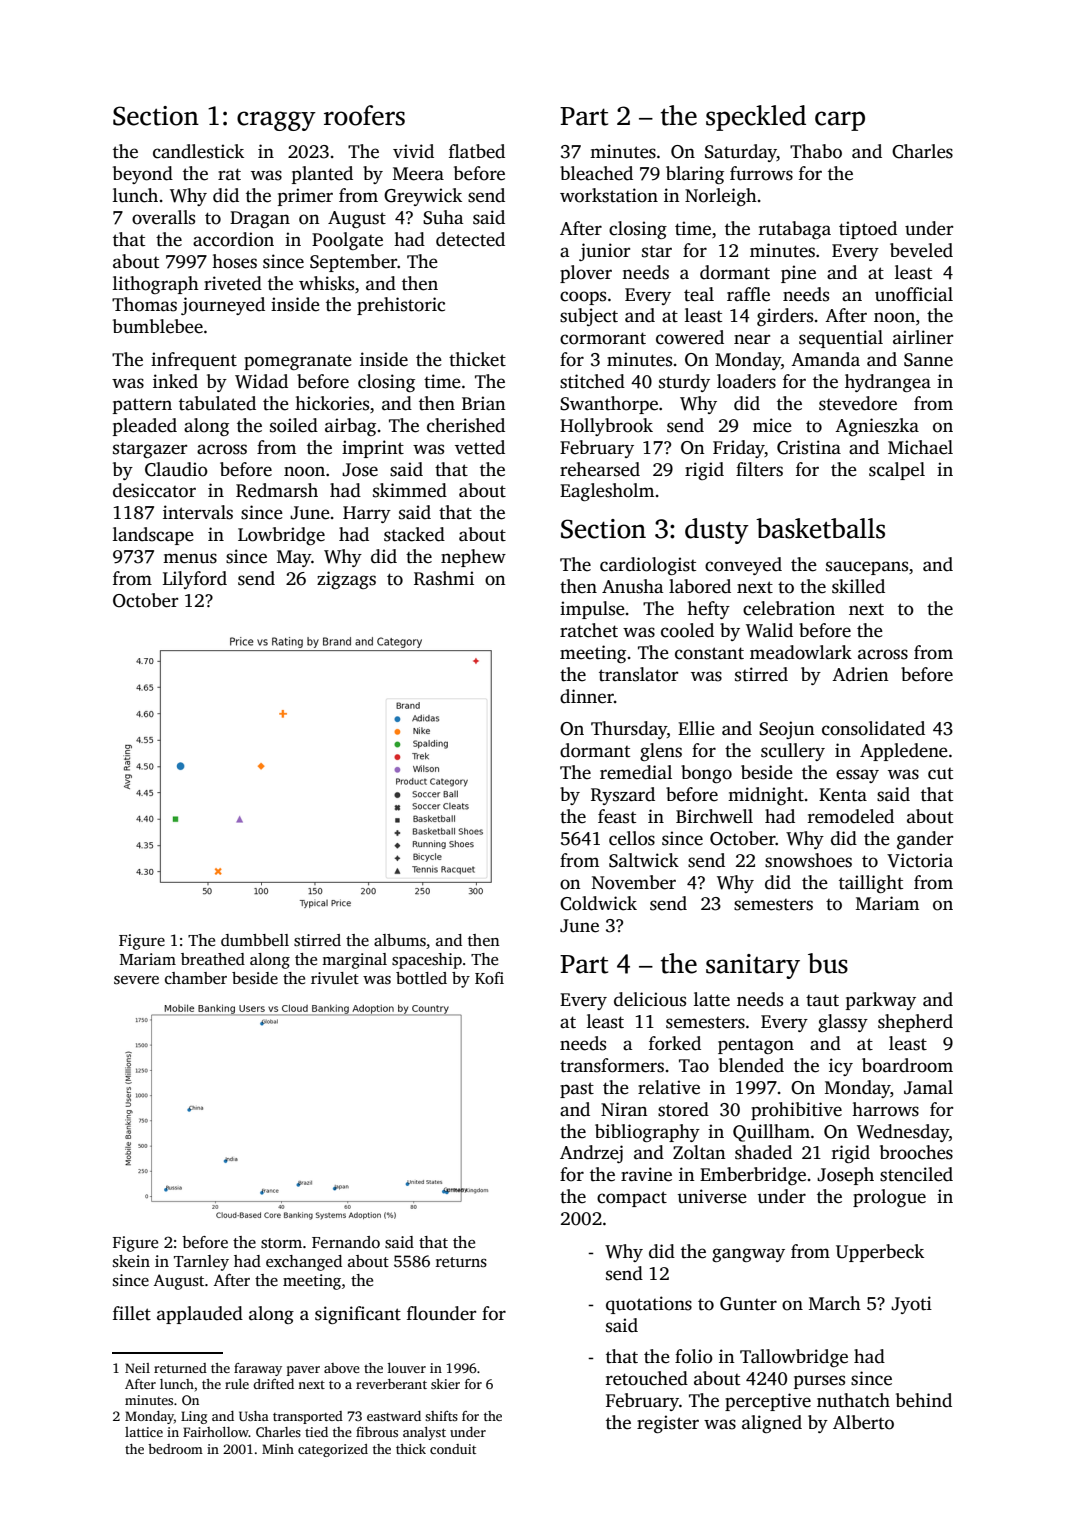 The image size is (1066, 1514). I want to click on taillight, so click(871, 884).
